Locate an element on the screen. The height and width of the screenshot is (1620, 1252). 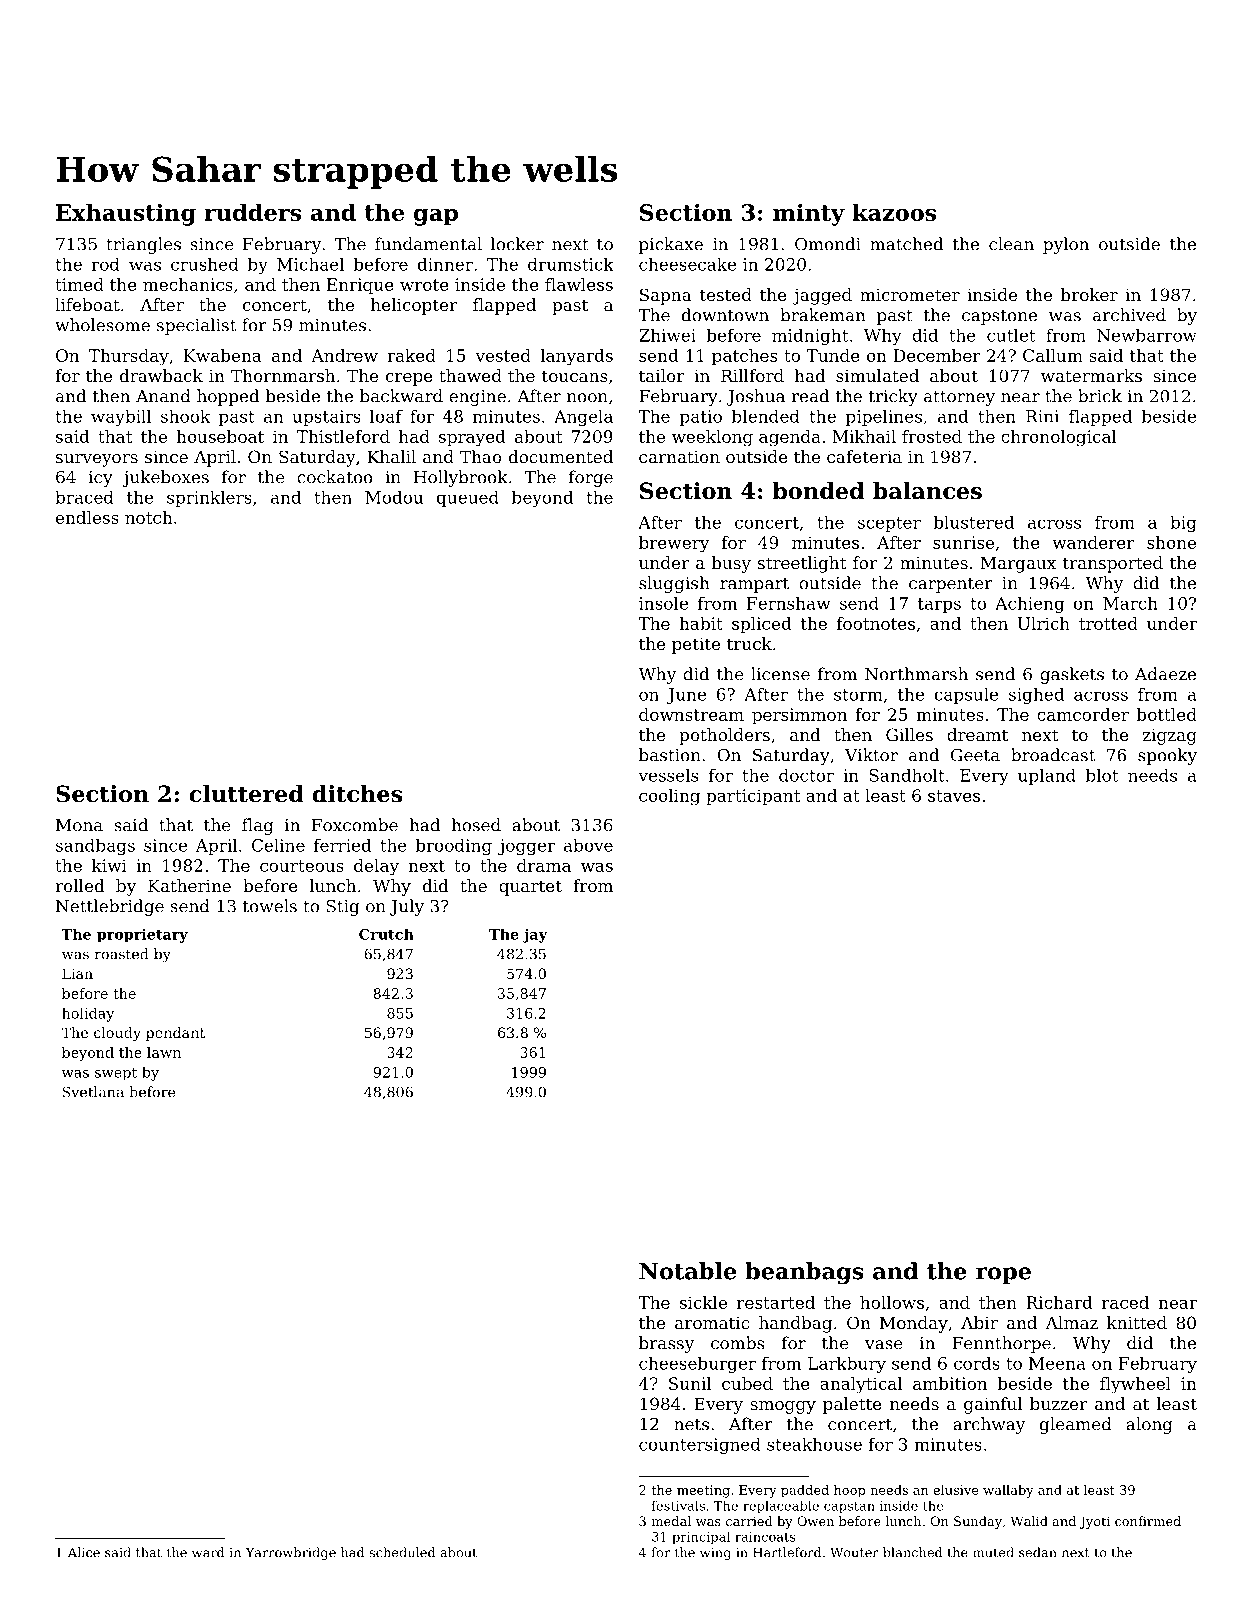
blot is located at coordinates (1102, 775).
